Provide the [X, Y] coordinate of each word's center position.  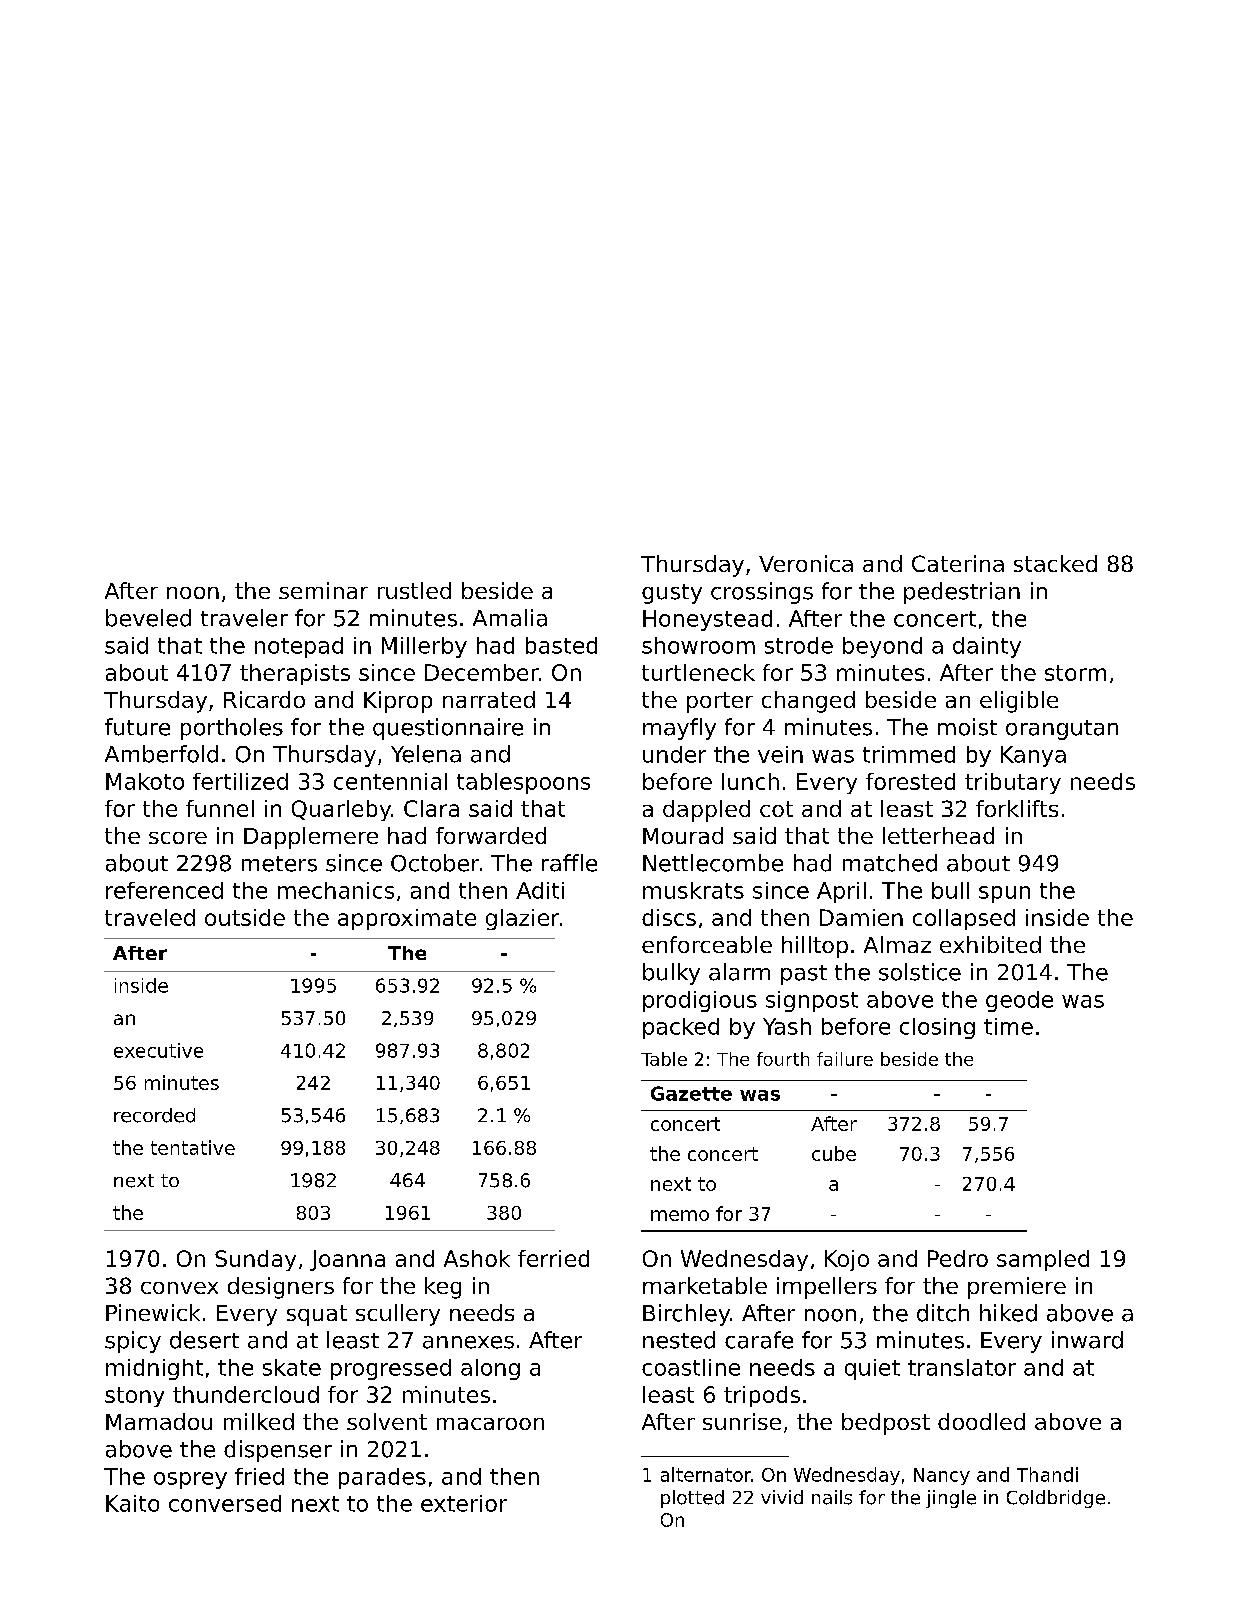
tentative [193, 1147]
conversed [225, 1503]
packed [681, 1028]
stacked [1055, 563]
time [1008, 1026]
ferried [553, 1258]
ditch [943, 1313]
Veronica [806, 563]
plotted [692, 1499]
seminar [323, 590]
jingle [951, 1499]
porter [720, 702]
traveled [150, 917]
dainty [987, 647]
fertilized [240, 781]
